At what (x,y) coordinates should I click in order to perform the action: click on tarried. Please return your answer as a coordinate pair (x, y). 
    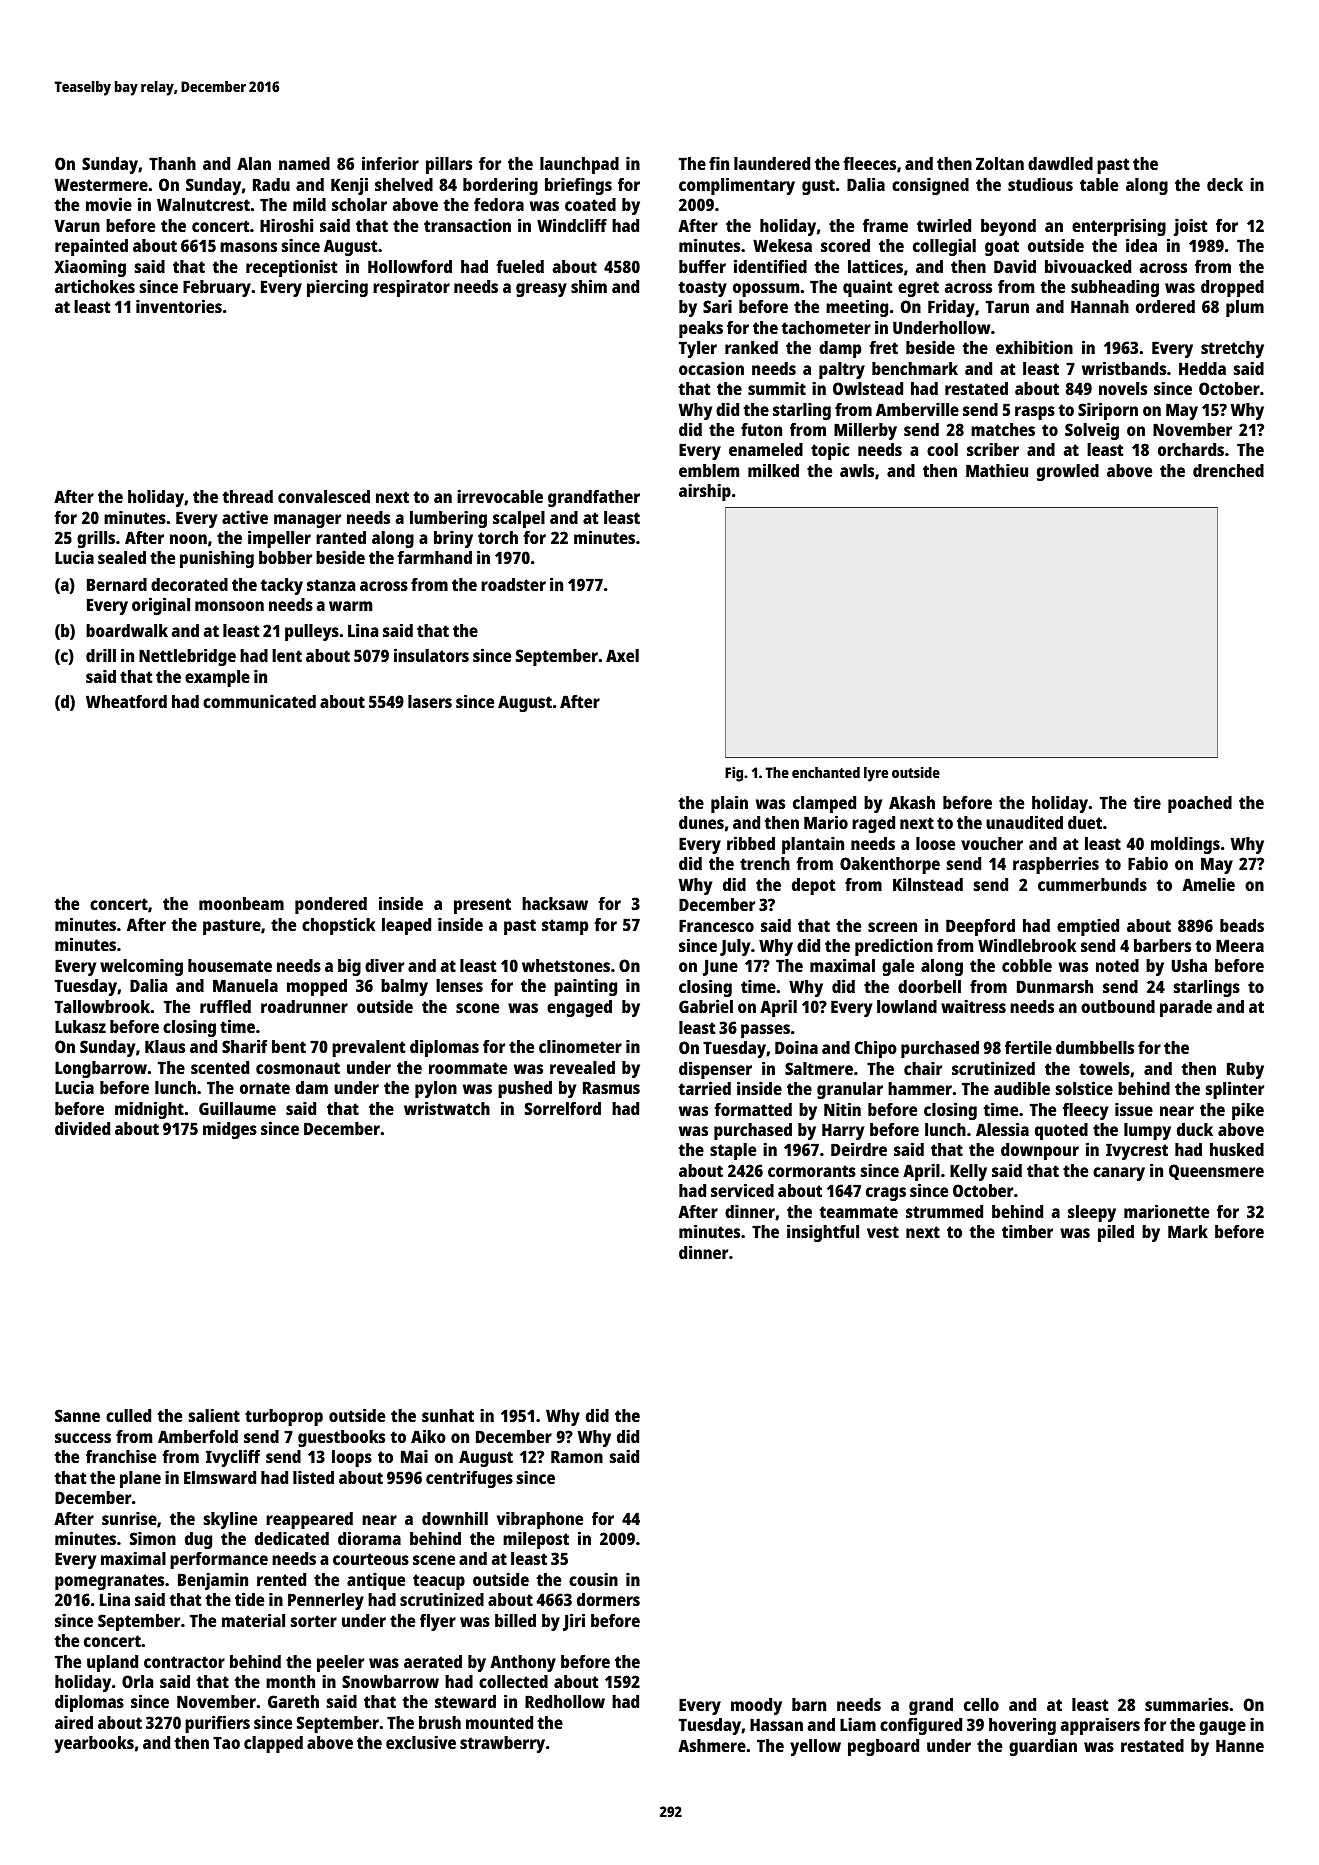
    Looking at the image, I should click on (705, 1088).
